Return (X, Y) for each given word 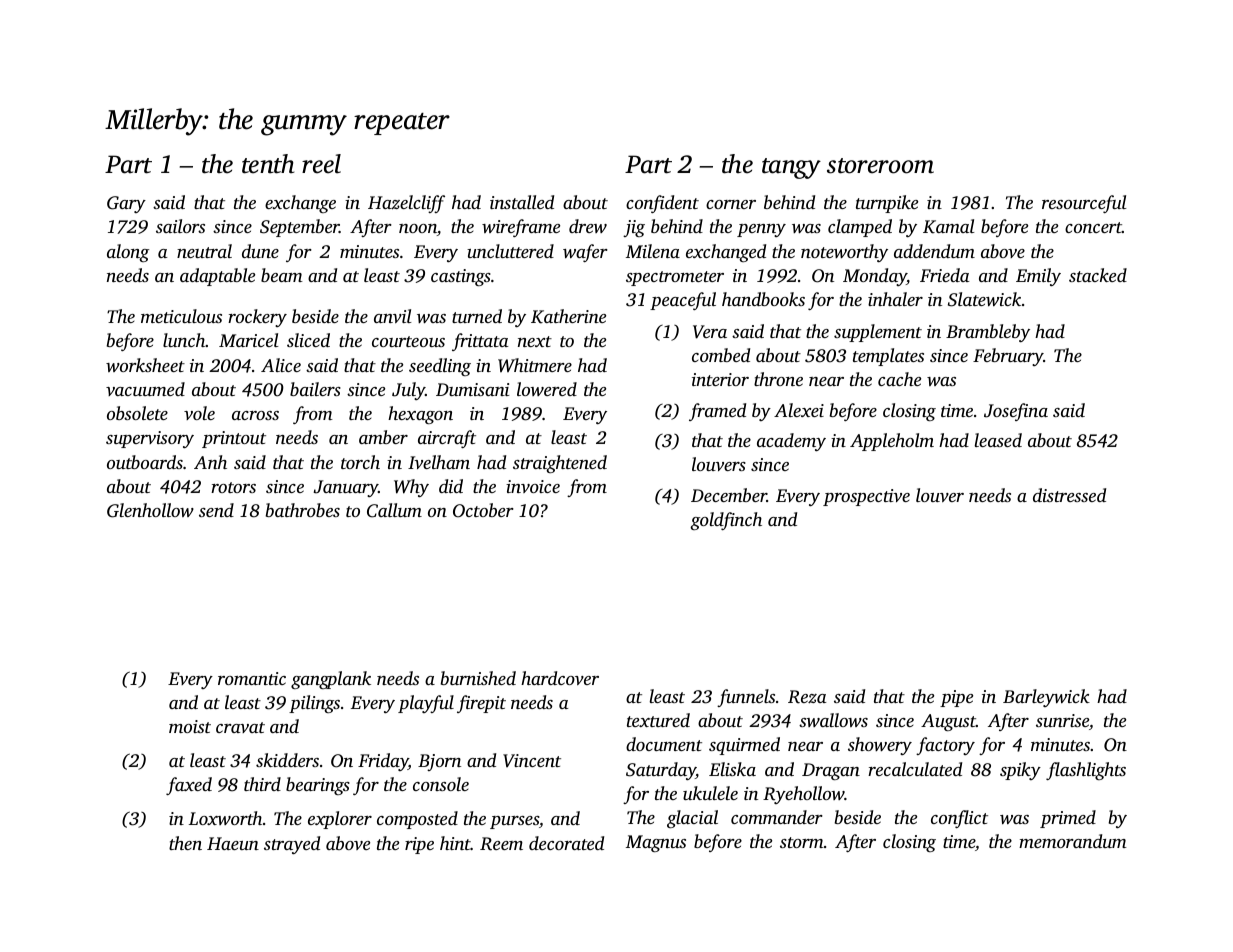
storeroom (880, 166)
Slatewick (984, 299)
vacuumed (145, 389)
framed (717, 412)
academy (791, 442)
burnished (478, 678)
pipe (956, 698)
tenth (268, 164)
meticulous (181, 316)
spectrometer (675, 278)
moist (190, 726)
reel (321, 164)
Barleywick (1046, 698)
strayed (292, 845)
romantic (252, 678)
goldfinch (726, 521)
